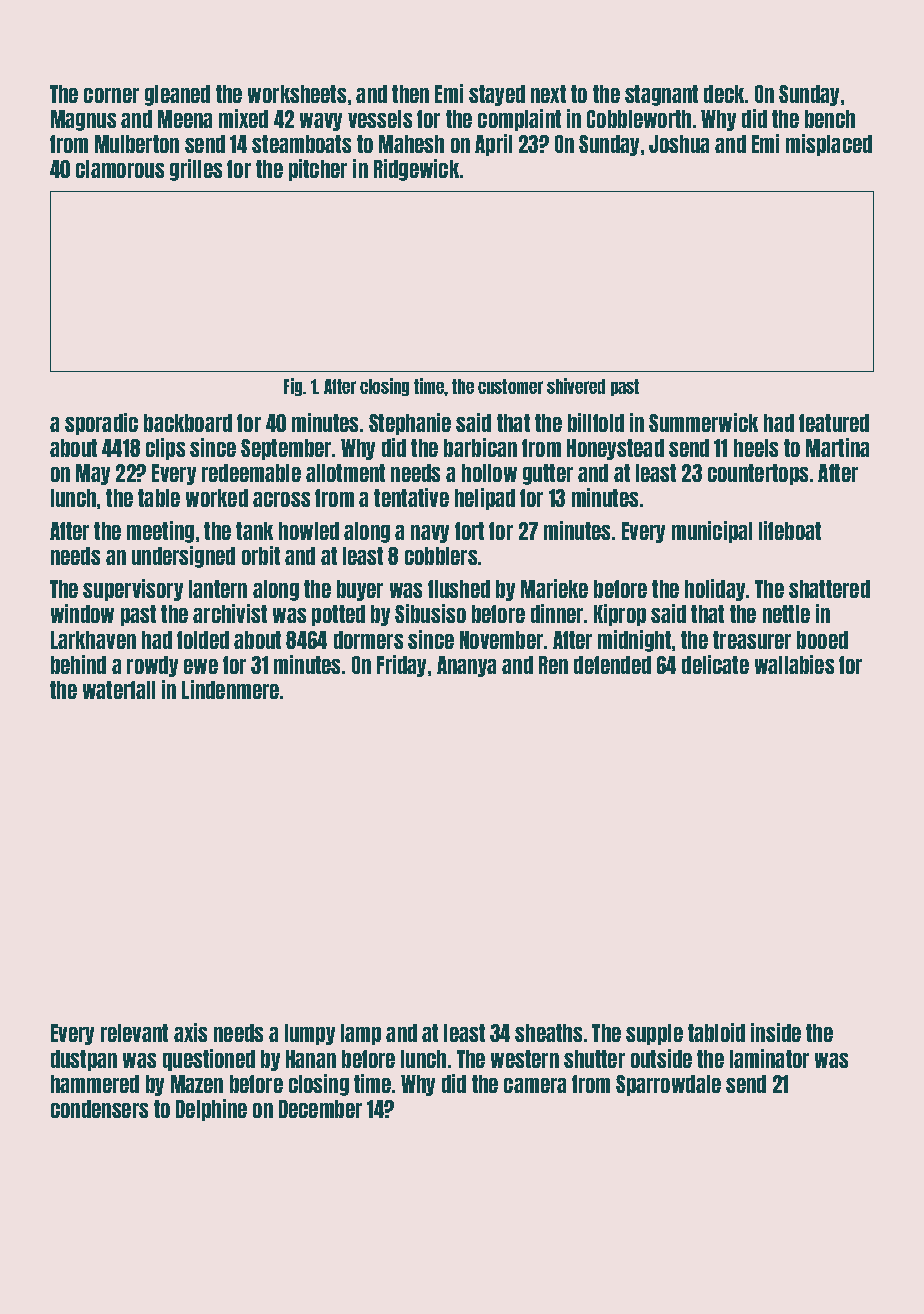 The image size is (924, 1314). Describe the element at coordinates (410, 424) in the image. I see `Stephanie` at that location.
